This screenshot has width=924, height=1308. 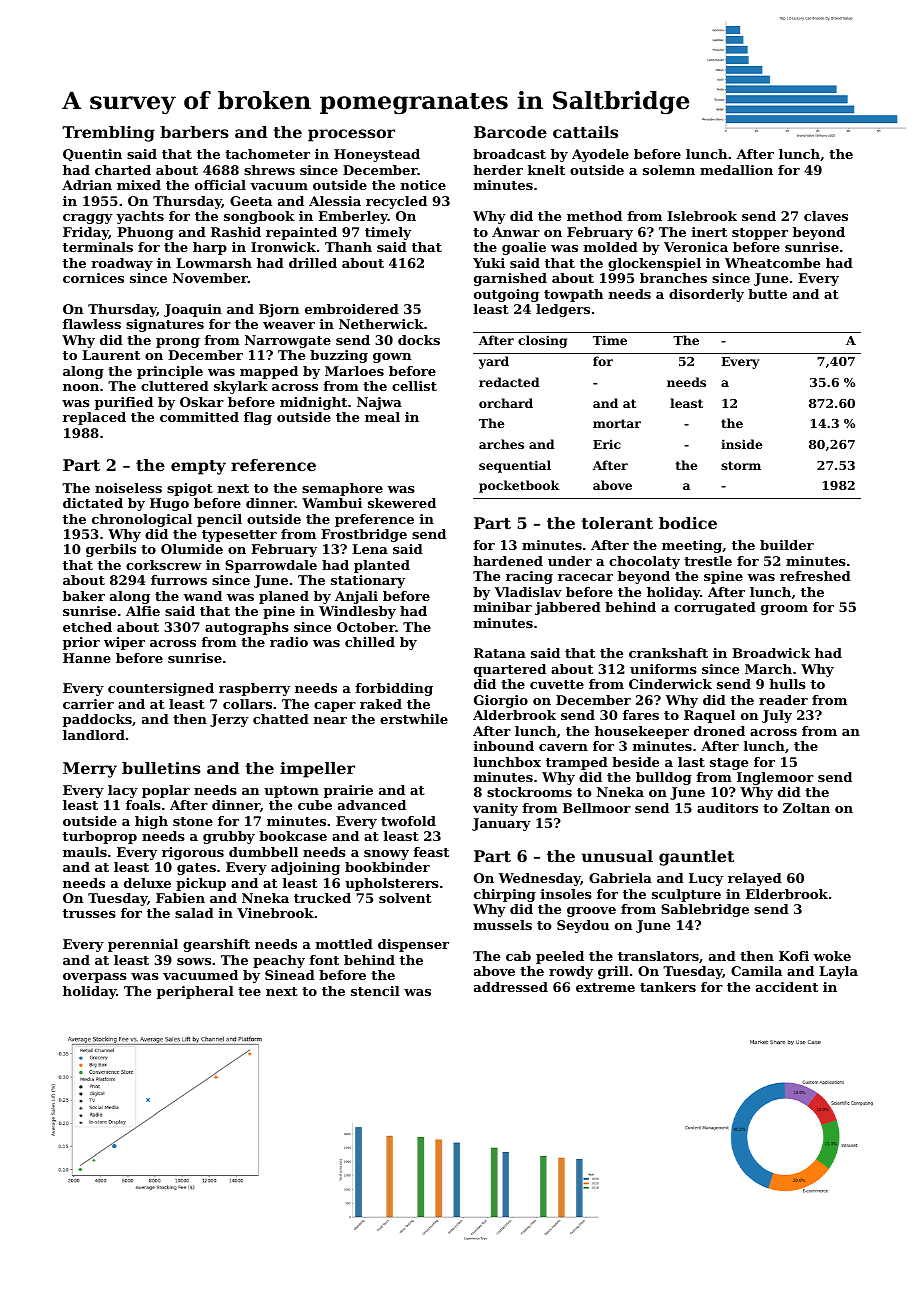 What do you see at coordinates (283, 247) in the screenshot?
I see `Ironwick` at bounding box center [283, 247].
